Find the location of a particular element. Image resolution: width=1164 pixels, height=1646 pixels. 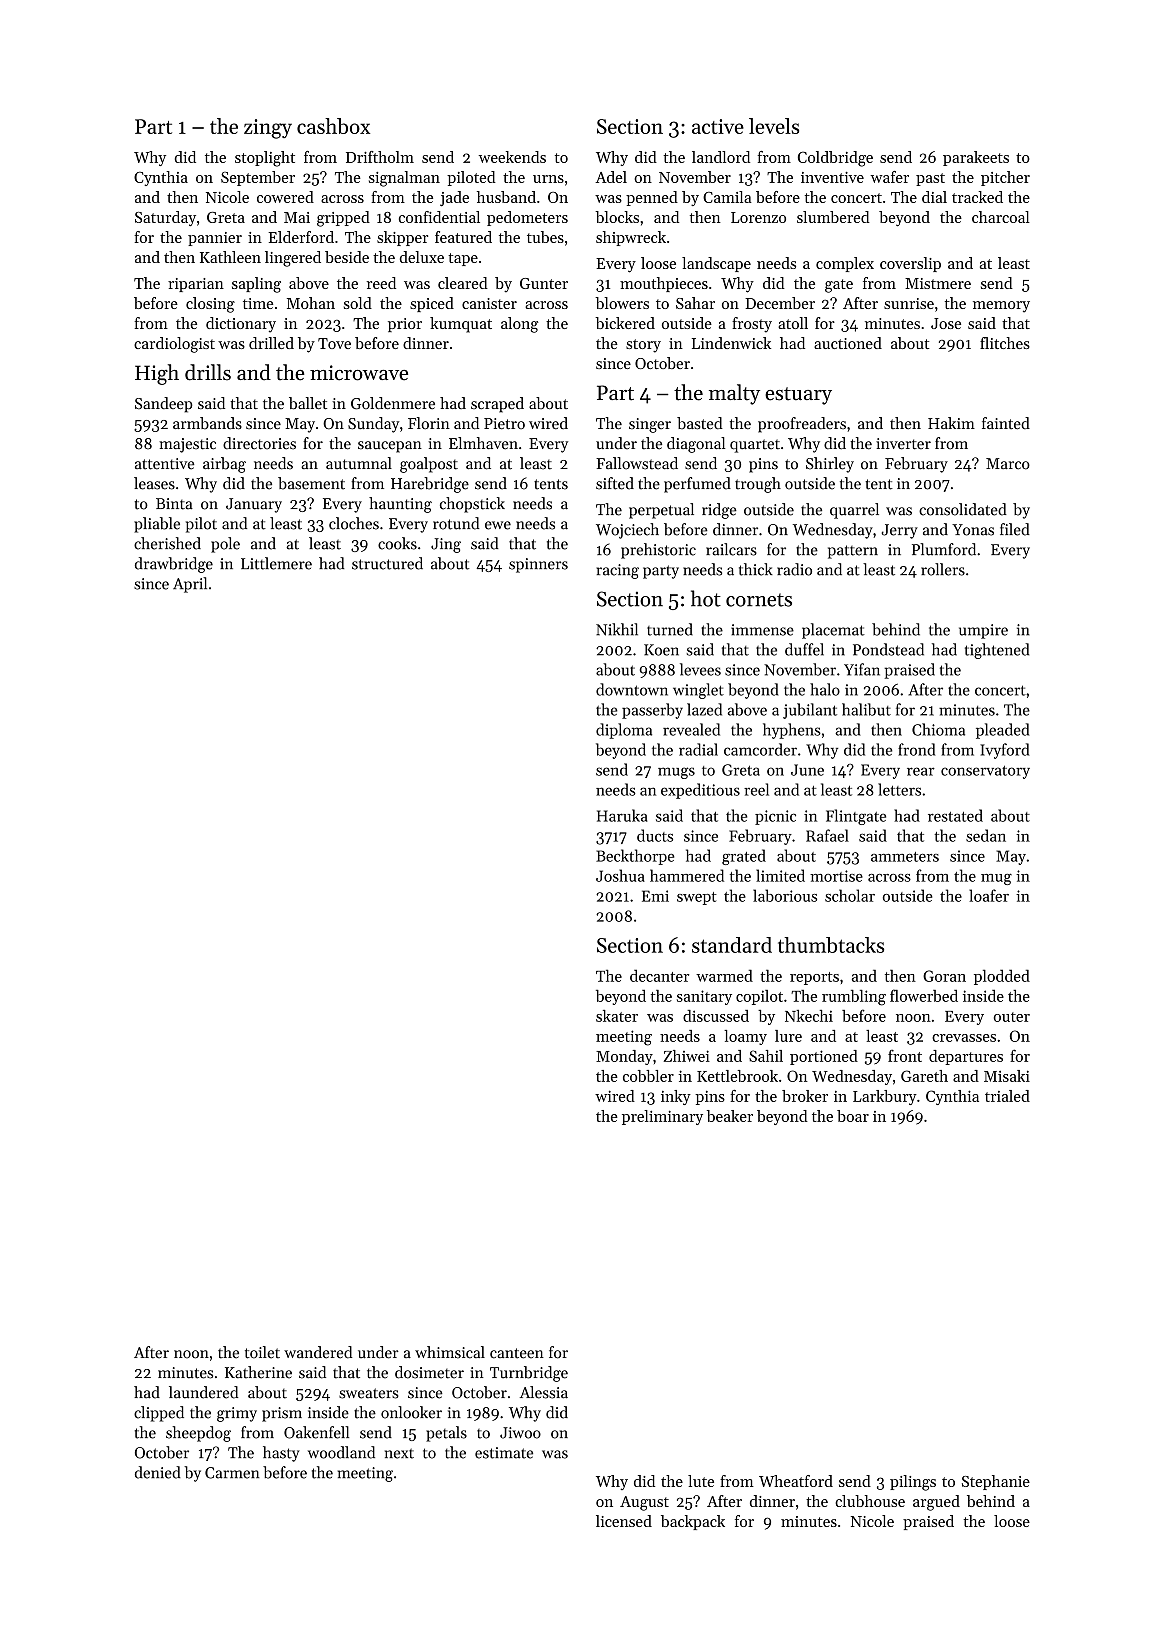

active is located at coordinates (718, 126).
